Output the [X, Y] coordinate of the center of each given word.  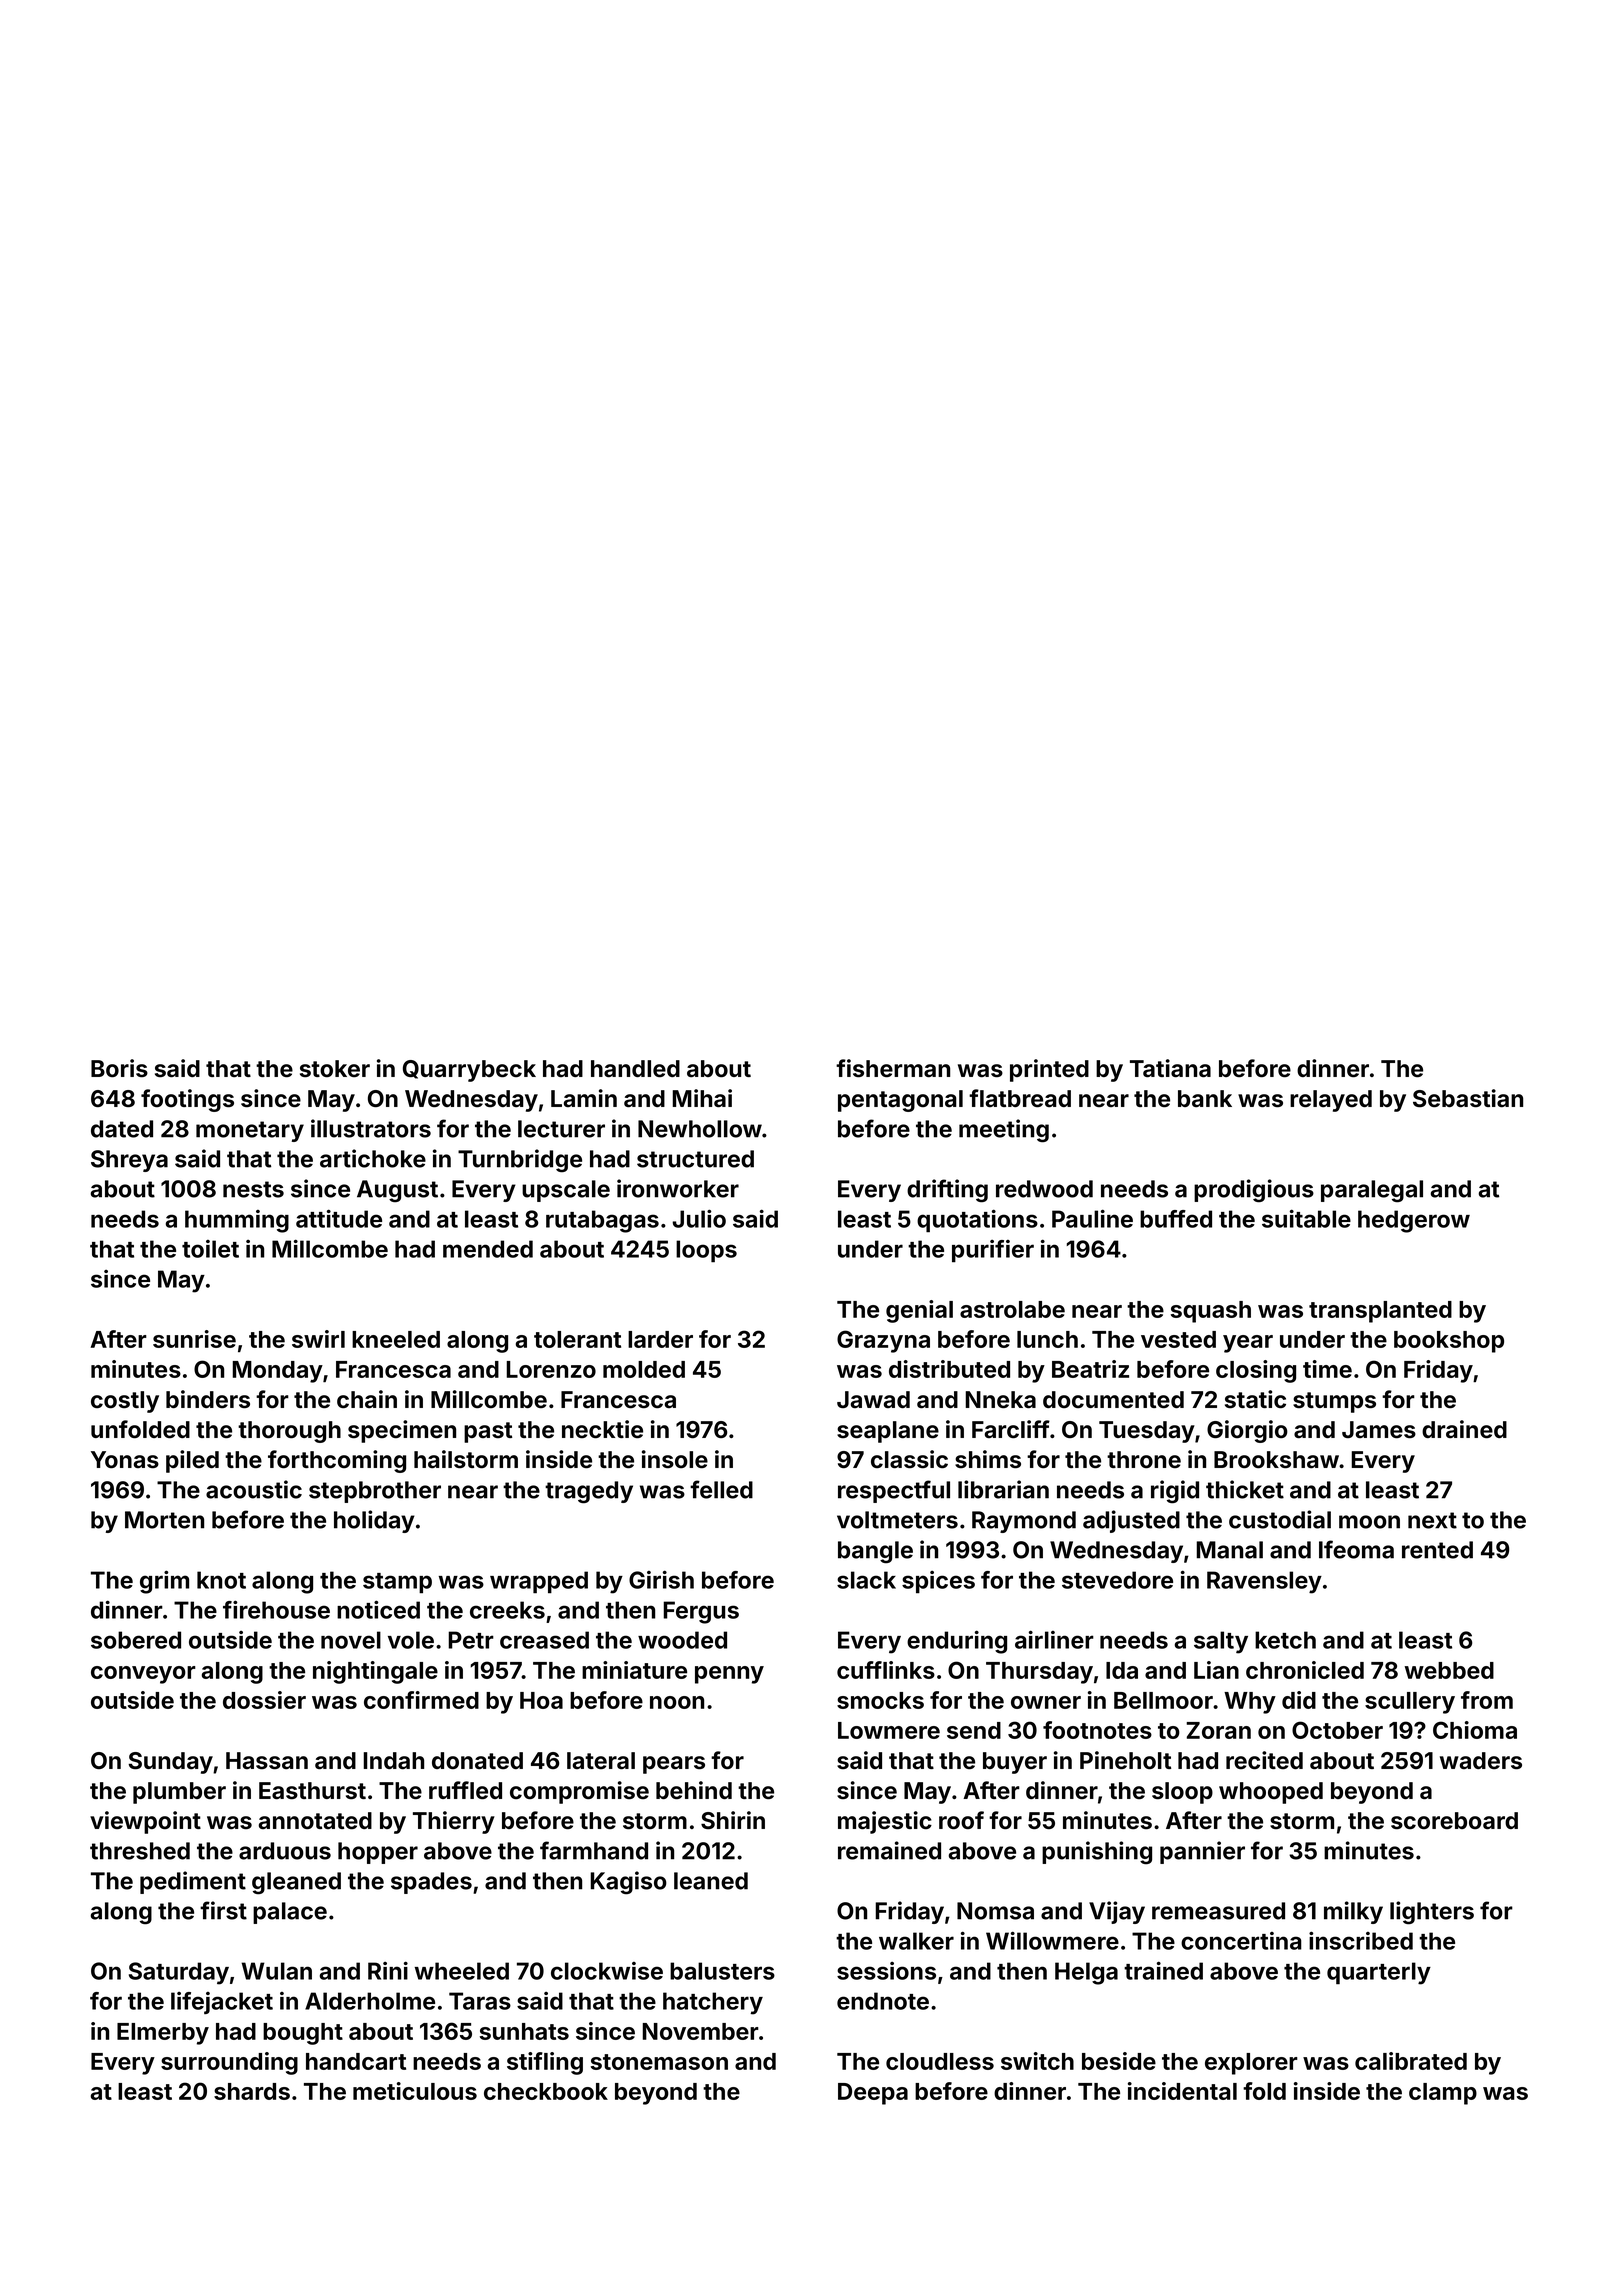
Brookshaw [1276, 1460]
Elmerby [163, 2034]
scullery [1410, 1703]
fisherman [893, 1068]
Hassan [267, 1761]
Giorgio [1247, 1431]
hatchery [713, 2003]
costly [125, 1402]
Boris [119, 1068]
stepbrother [375, 1492]
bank [1205, 1099]
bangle [875, 1552]
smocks [880, 1700]
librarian [1003, 1489]
